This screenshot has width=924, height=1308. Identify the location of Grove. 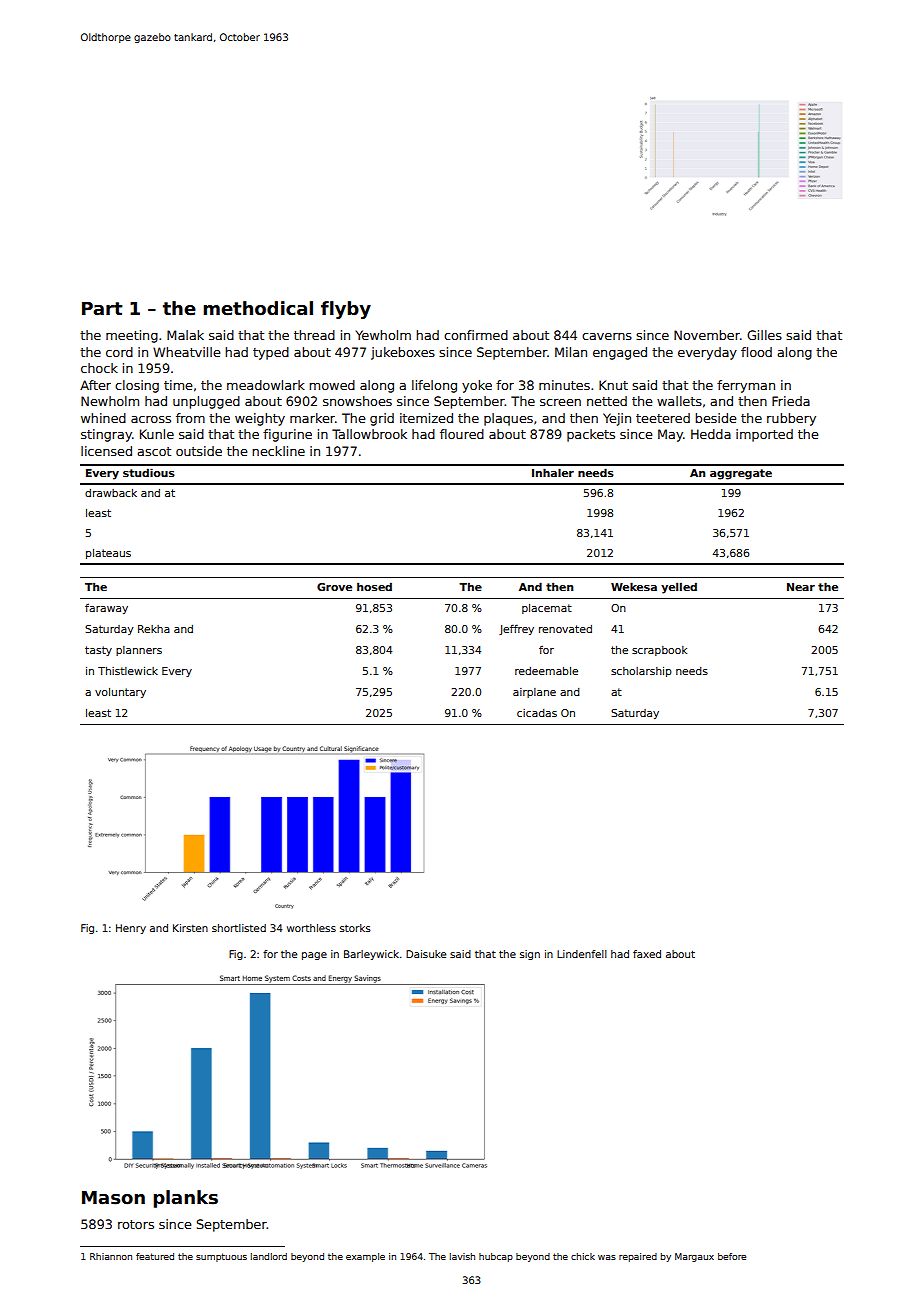
(334, 587).
